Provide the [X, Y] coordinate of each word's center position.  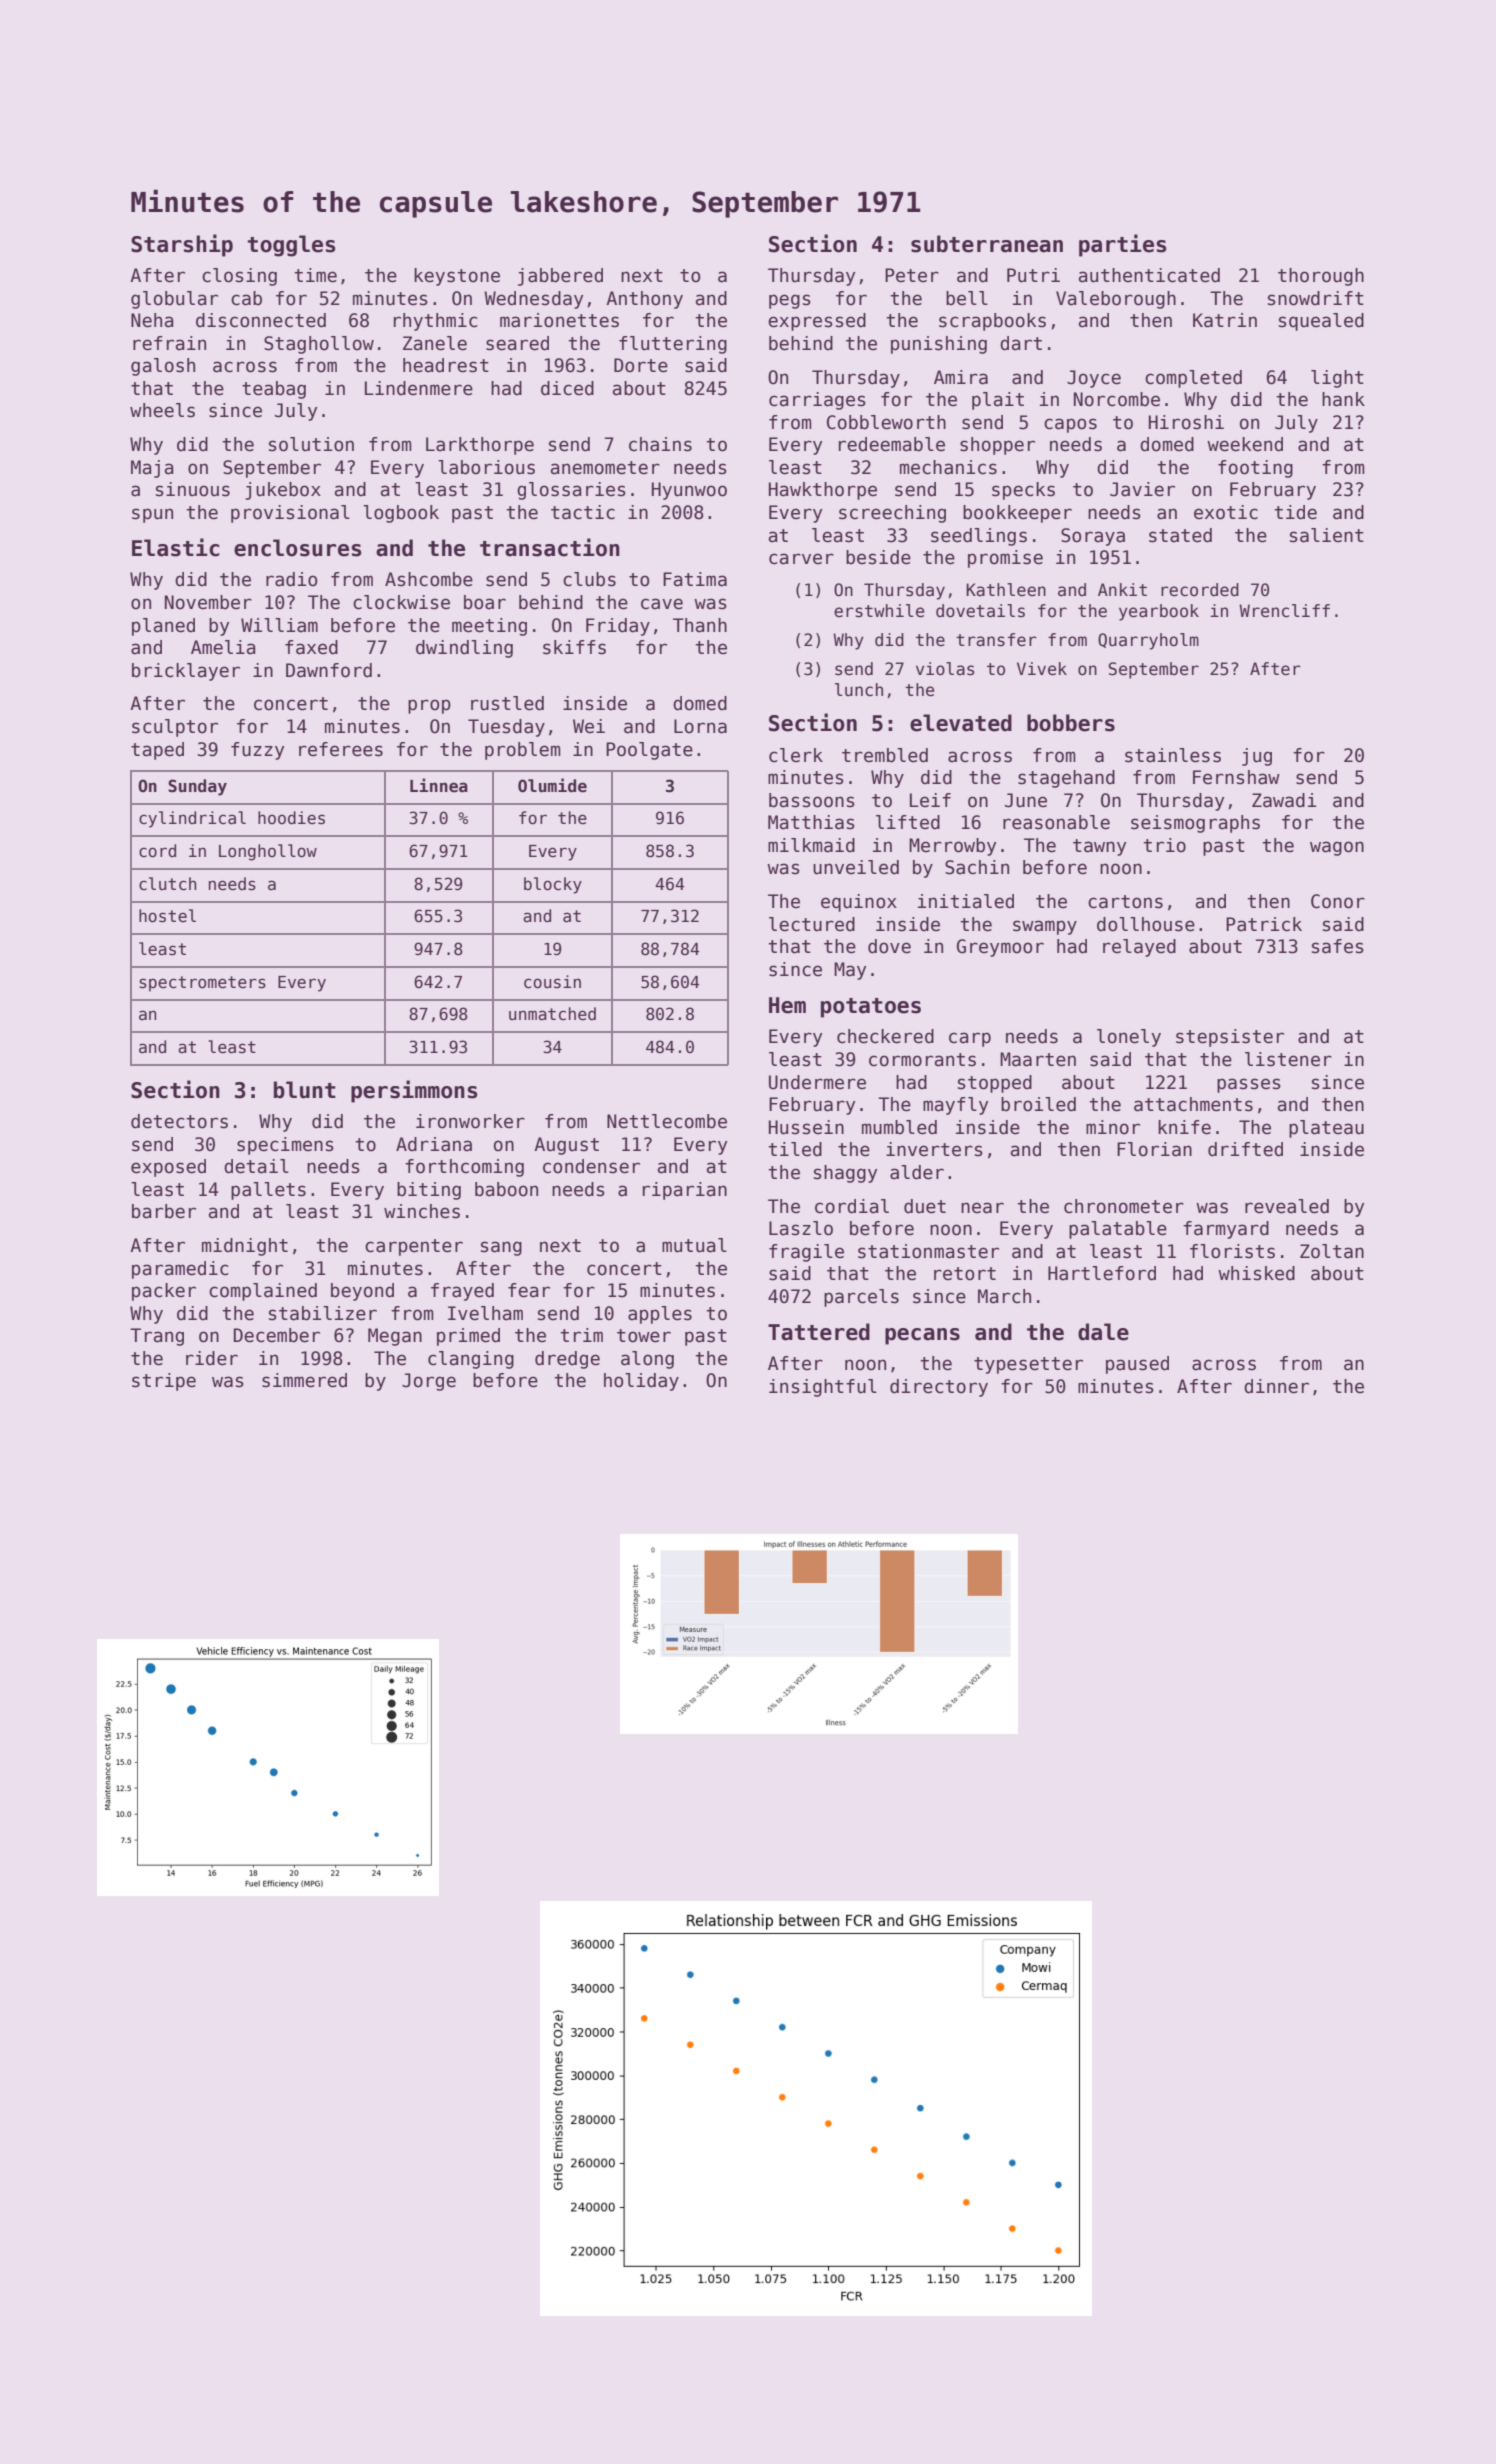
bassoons [812, 800]
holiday [641, 1382]
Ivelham [485, 1313]
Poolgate [649, 751]
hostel [167, 916]
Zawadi [1284, 800]
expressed [817, 322]
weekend [1245, 444]
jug [1257, 757]
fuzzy [257, 751]
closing [239, 277]
